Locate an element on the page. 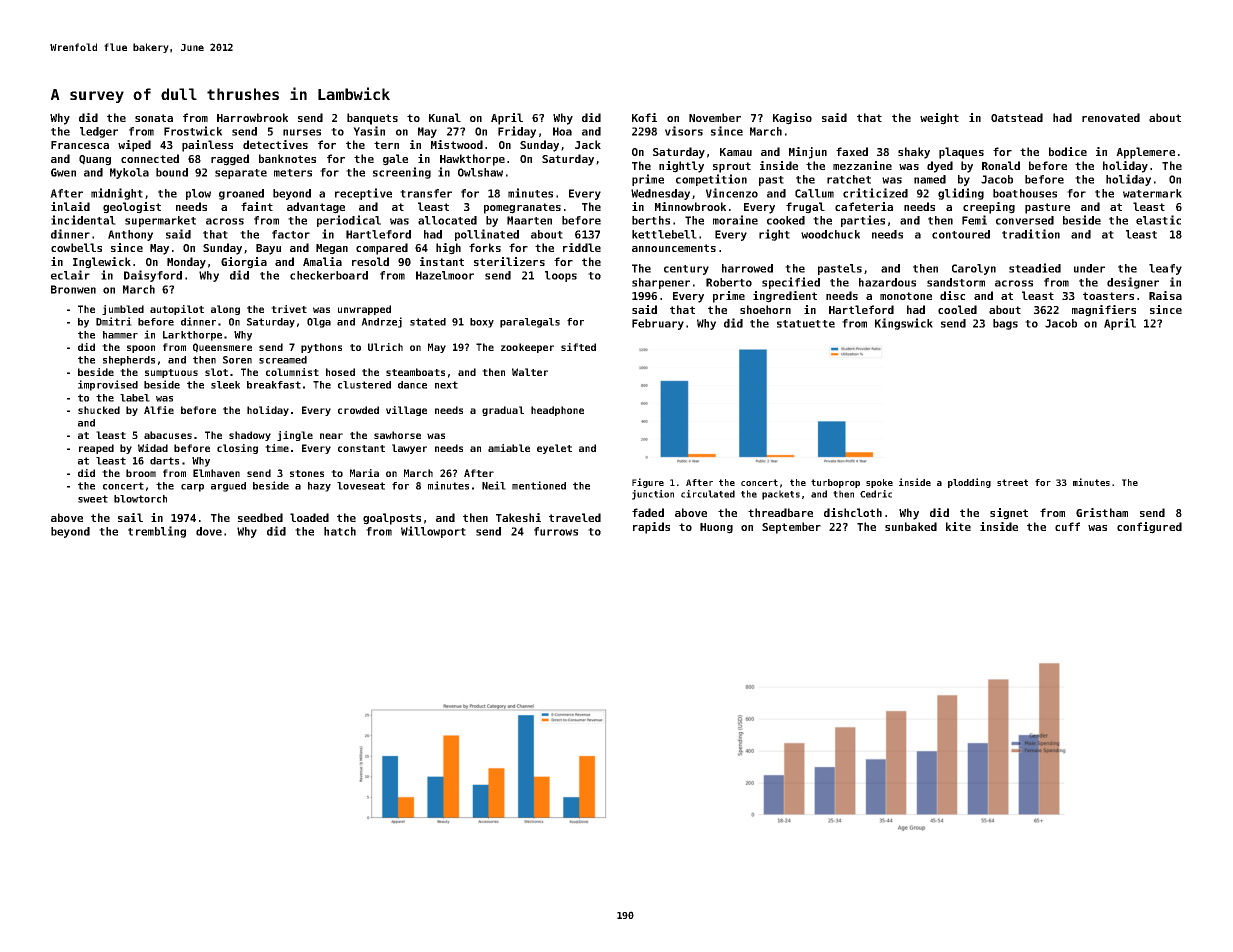 The height and width of the image is (952, 1233). Giorgia is located at coordinates (244, 263).
